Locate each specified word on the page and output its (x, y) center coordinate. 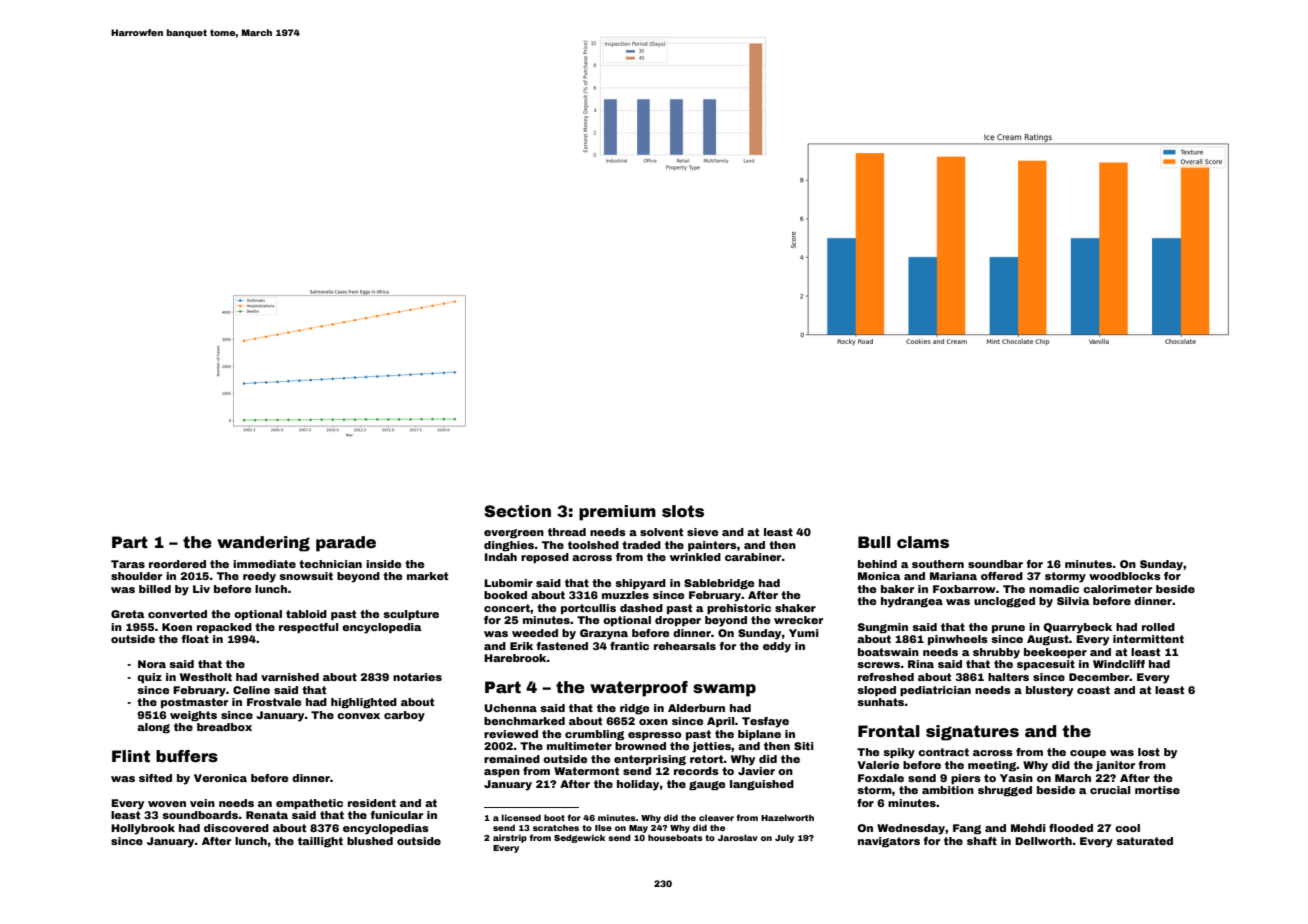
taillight (320, 842)
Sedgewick (579, 838)
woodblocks (1125, 576)
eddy (777, 647)
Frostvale (274, 702)
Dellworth (1043, 841)
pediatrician (935, 691)
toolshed (593, 545)
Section (517, 511)
